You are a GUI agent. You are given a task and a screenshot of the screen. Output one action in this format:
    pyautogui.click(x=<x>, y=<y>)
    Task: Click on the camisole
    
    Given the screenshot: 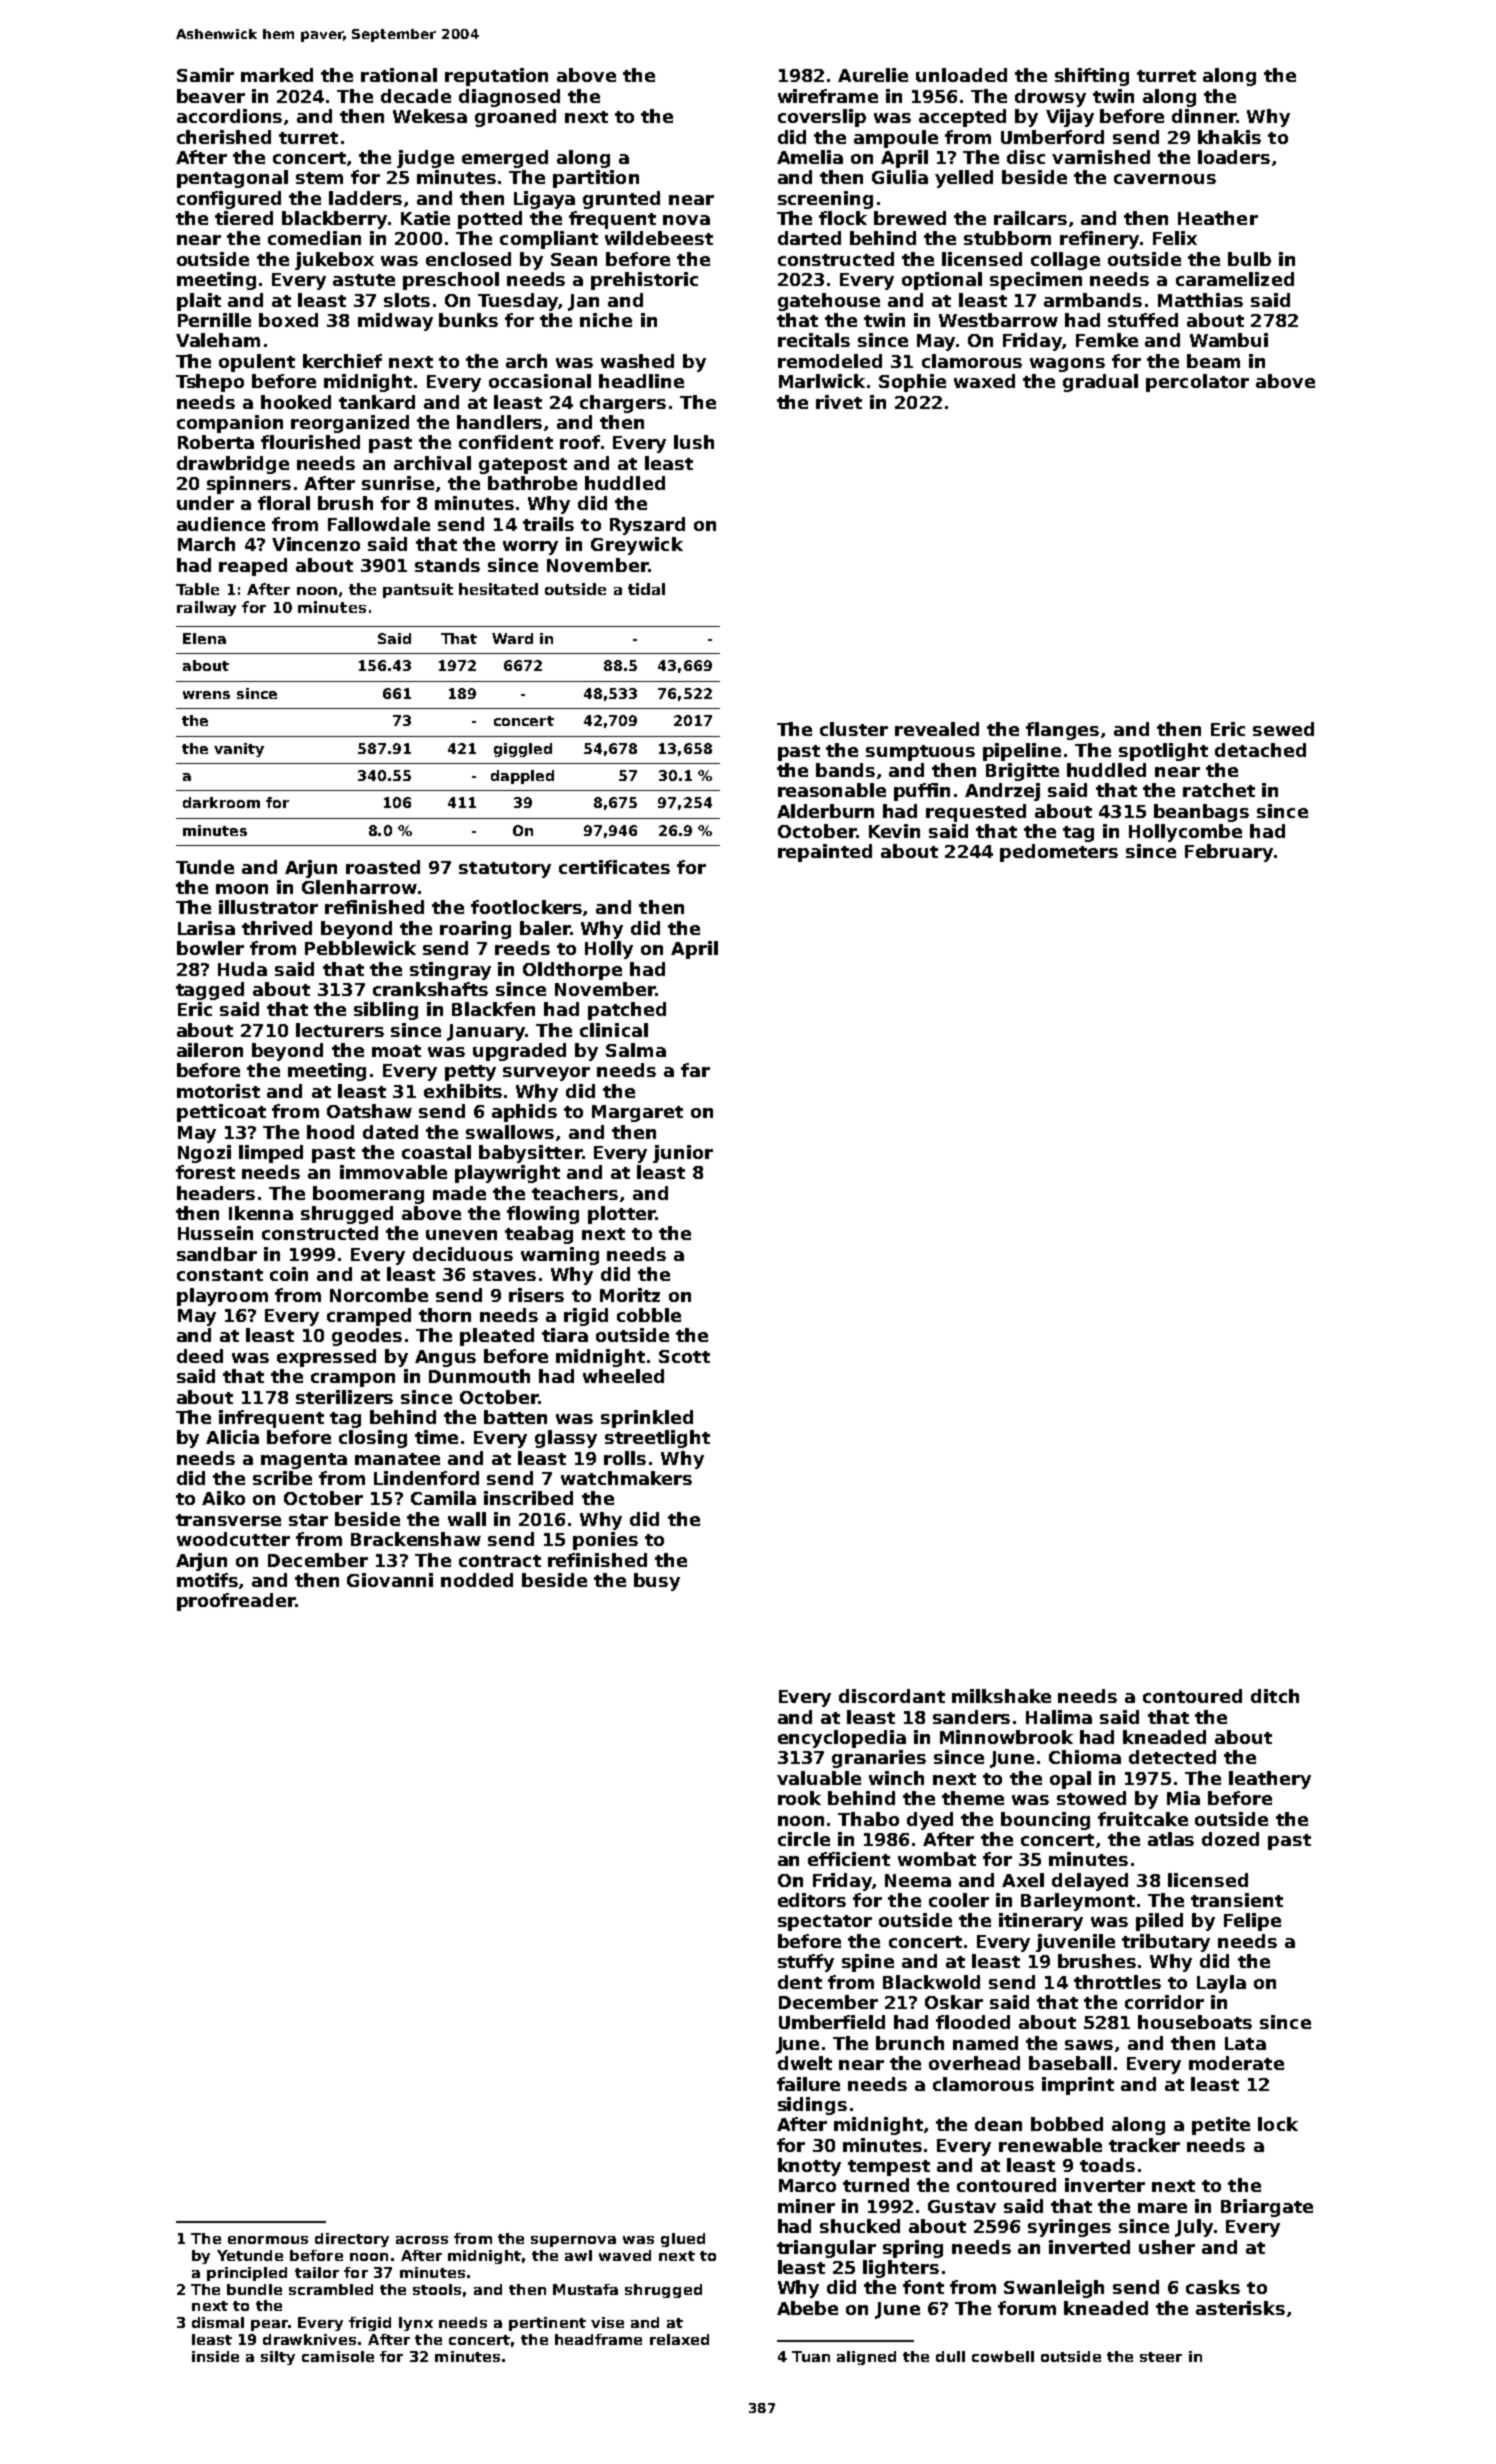 What is the action you would take?
    pyautogui.click(x=338, y=2356)
